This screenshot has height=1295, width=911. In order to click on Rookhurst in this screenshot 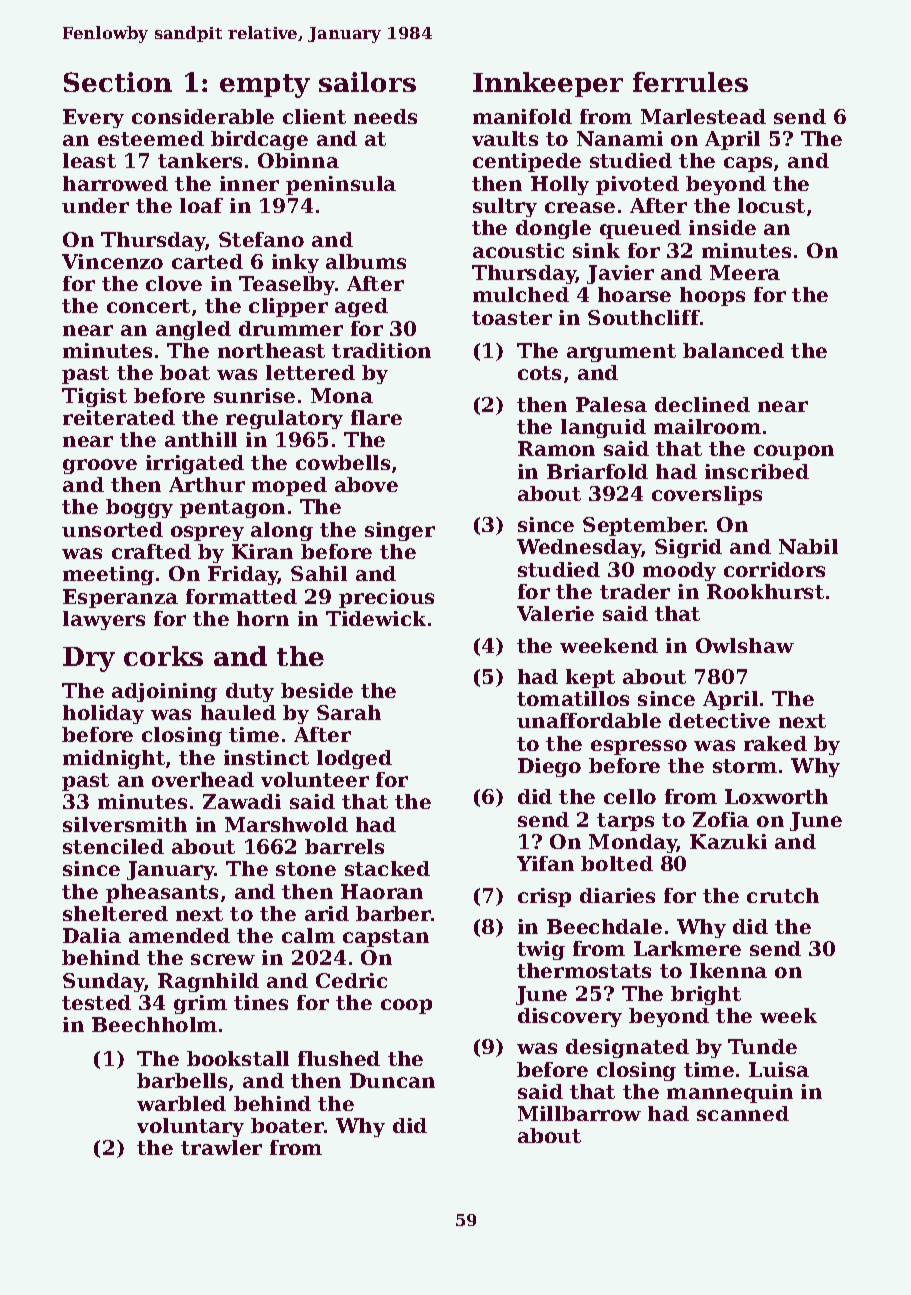, I will do `click(765, 591)`.
